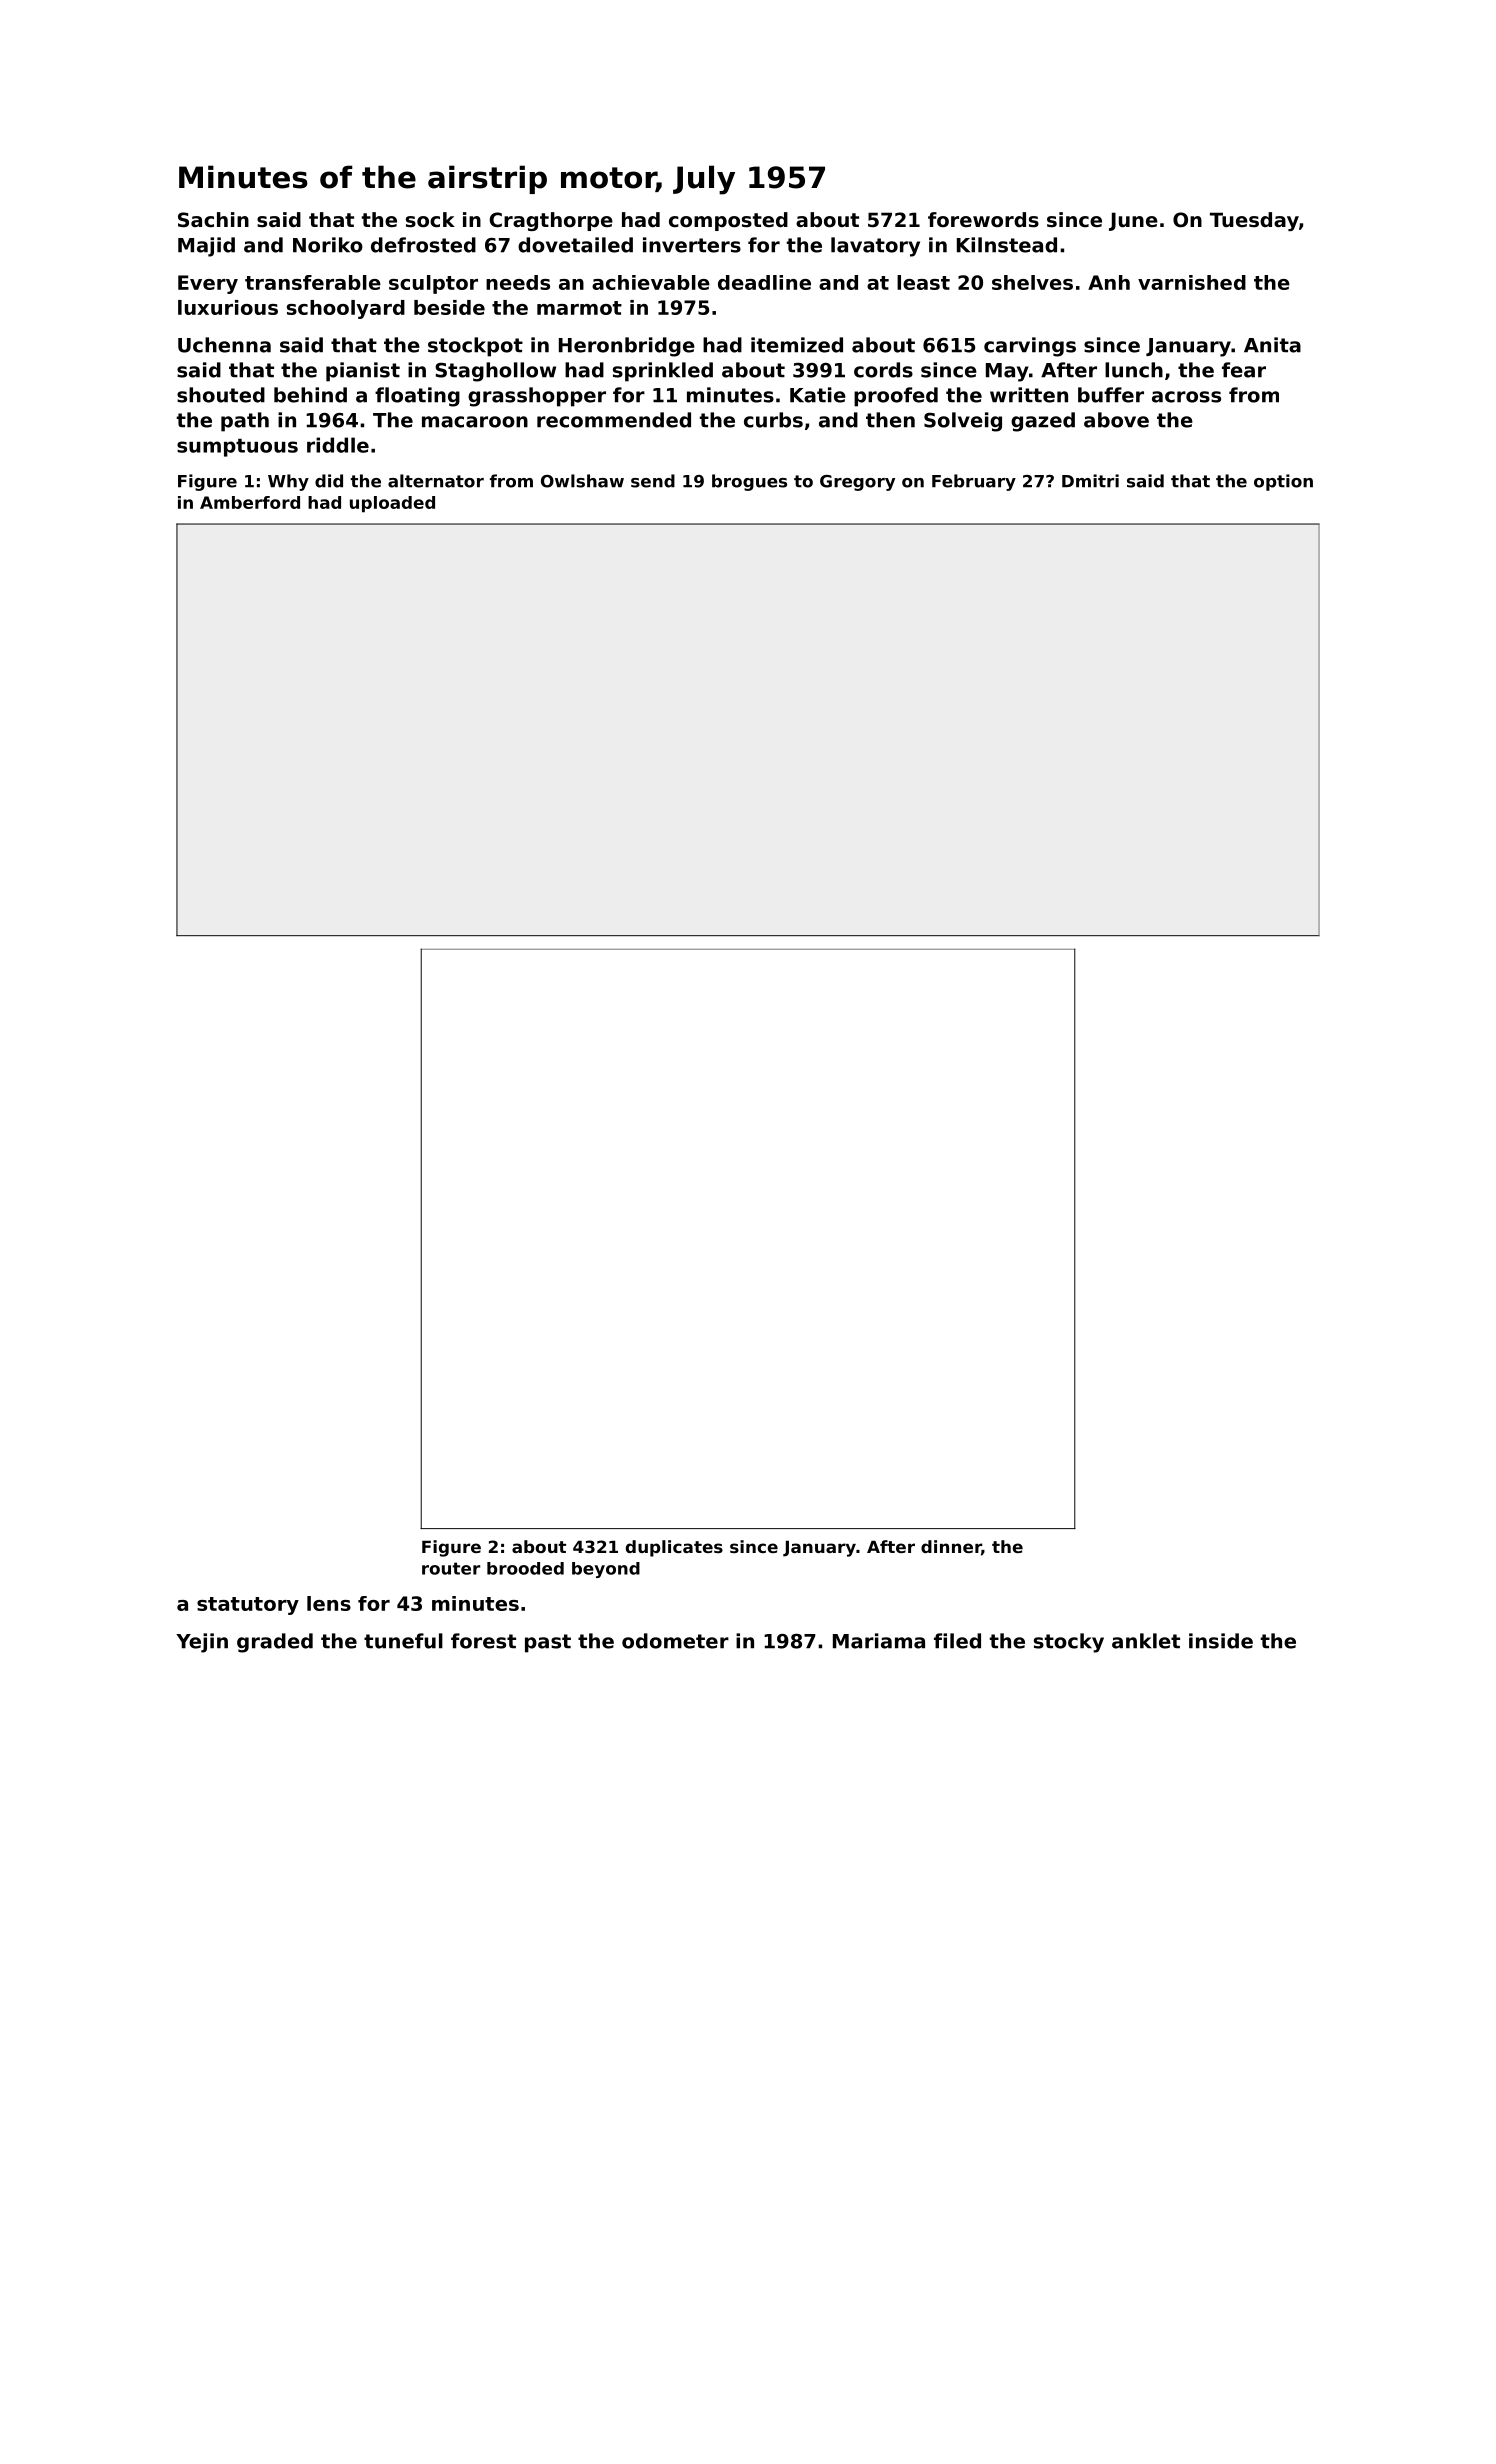  I want to click on grasshopper, so click(537, 397).
